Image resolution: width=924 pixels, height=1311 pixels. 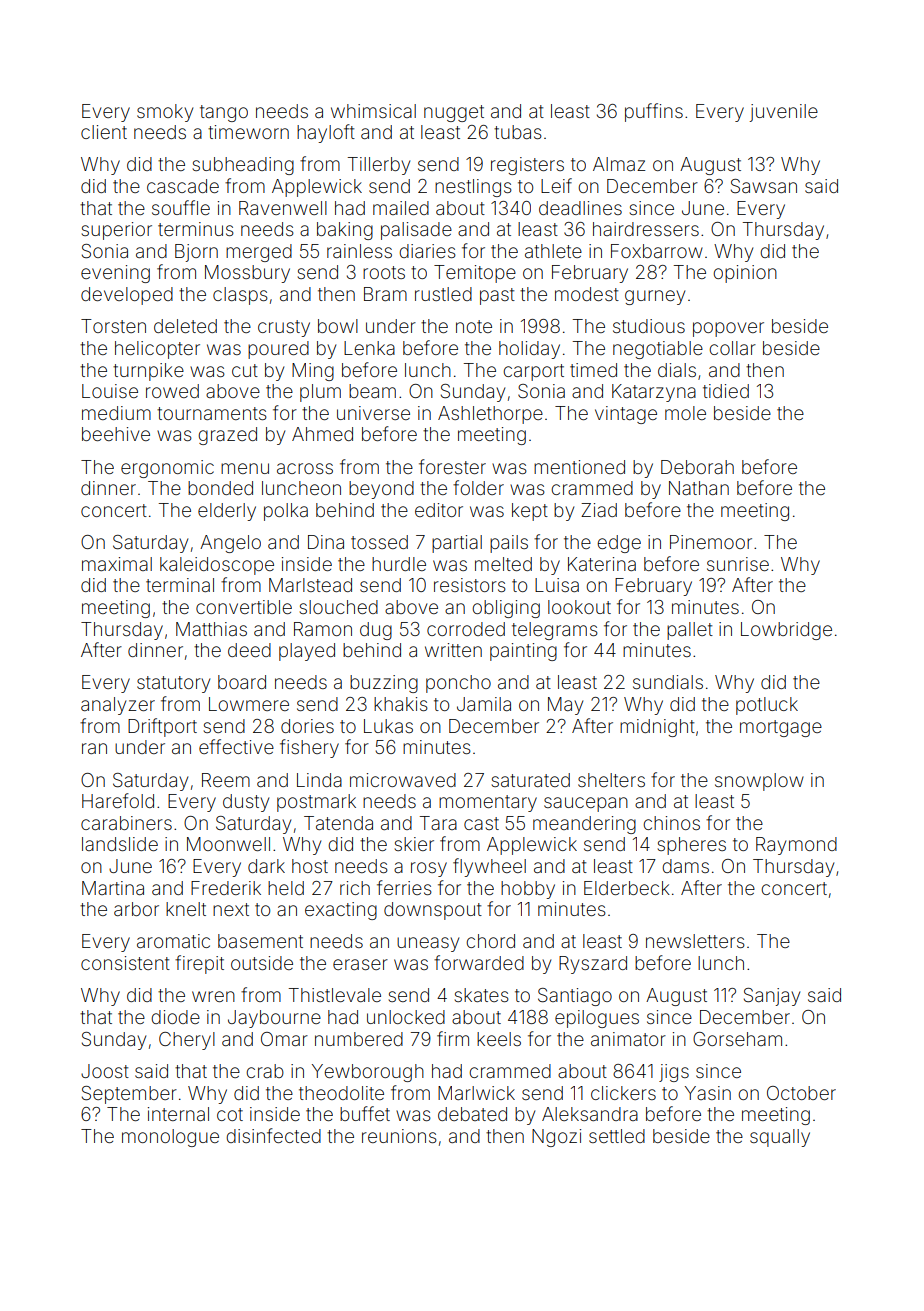 What do you see at coordinates (401, 704) in the document?
I see `khakis` at bounding box center [401, 704].
